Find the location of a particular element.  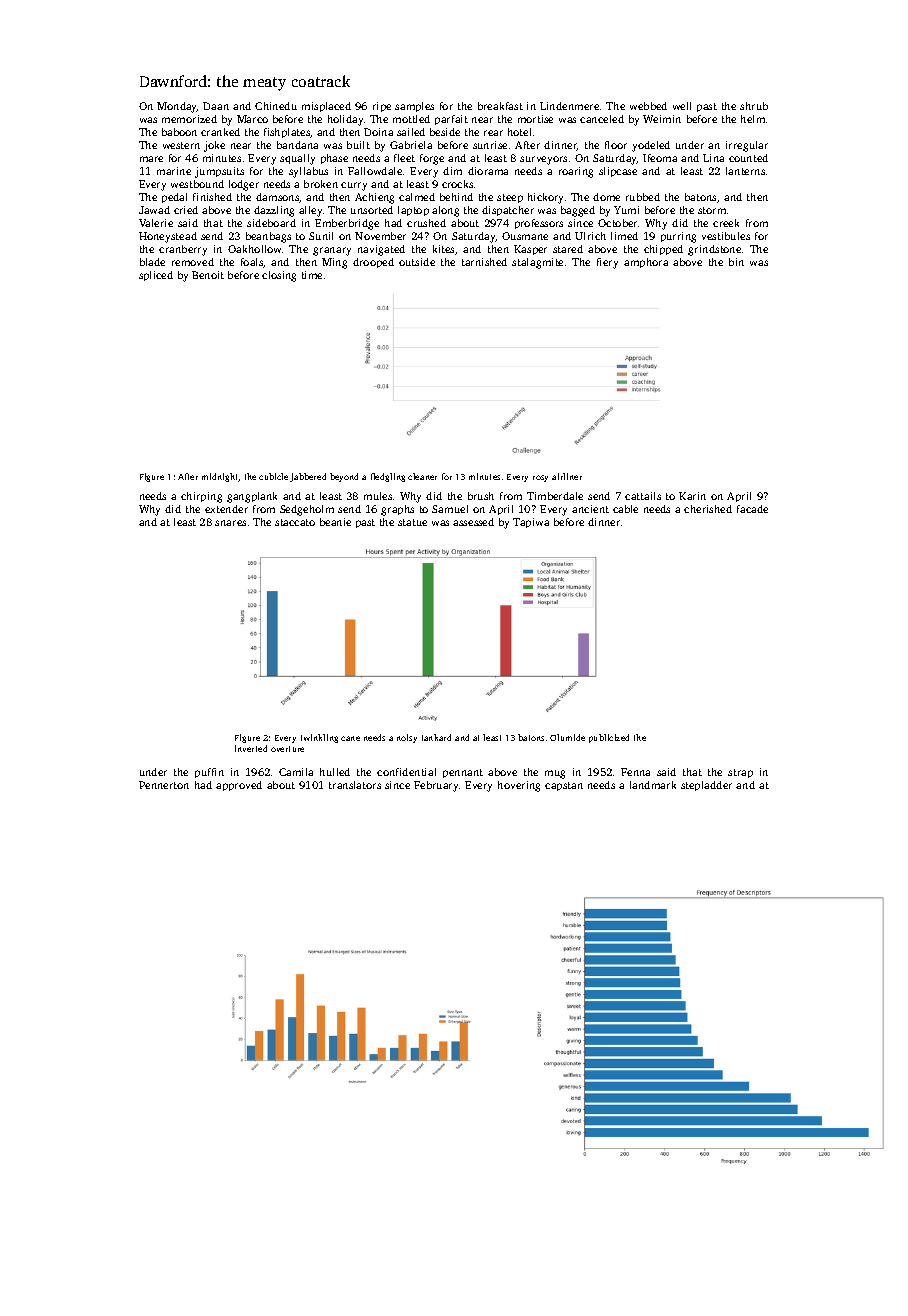

translators is located at coordinates (355, 785).
